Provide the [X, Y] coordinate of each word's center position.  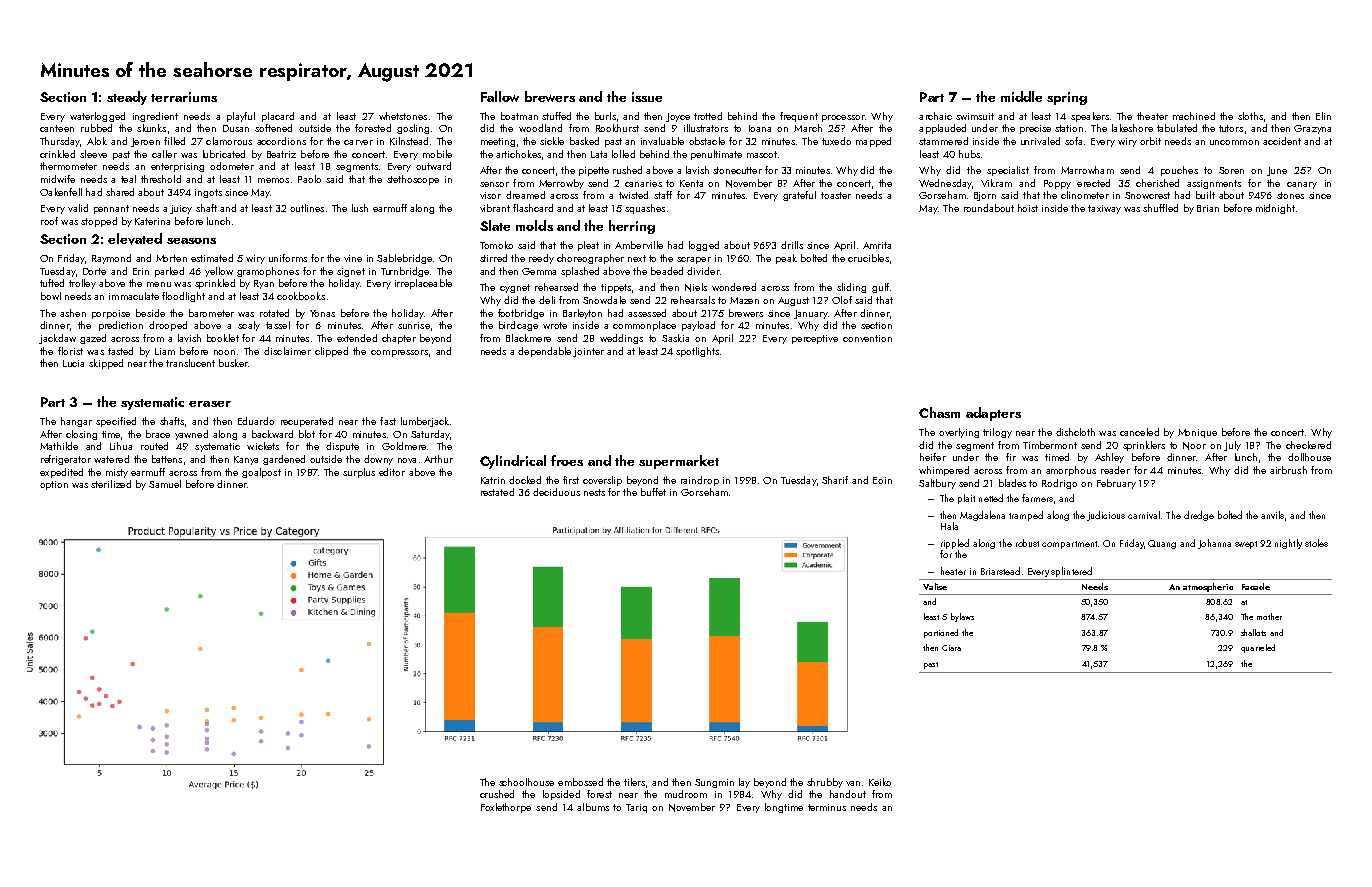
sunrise [414, 325]
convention [867, 338]
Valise [935, 586]
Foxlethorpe [506, 808]
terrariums [184, 97]
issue [647, 97]
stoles [1316, 543]
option [54, 485]
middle [1021, 96]
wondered [734, 287]
